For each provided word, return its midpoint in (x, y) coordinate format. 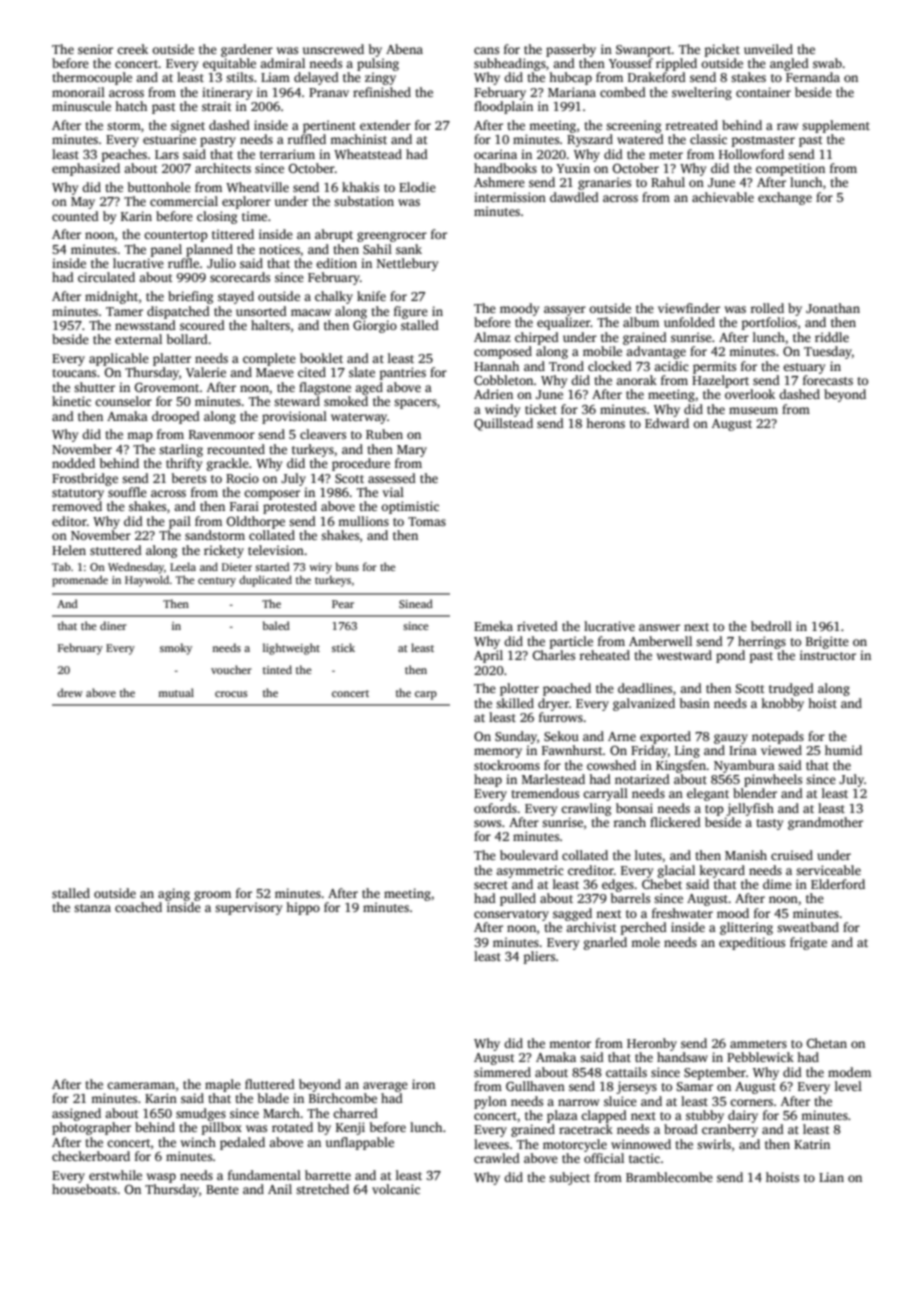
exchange (785, 198)
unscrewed (333, 49)
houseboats (84, 1189)
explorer (246, 202)
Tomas (427, 521)
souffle (127, 492)
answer (659, 627)
